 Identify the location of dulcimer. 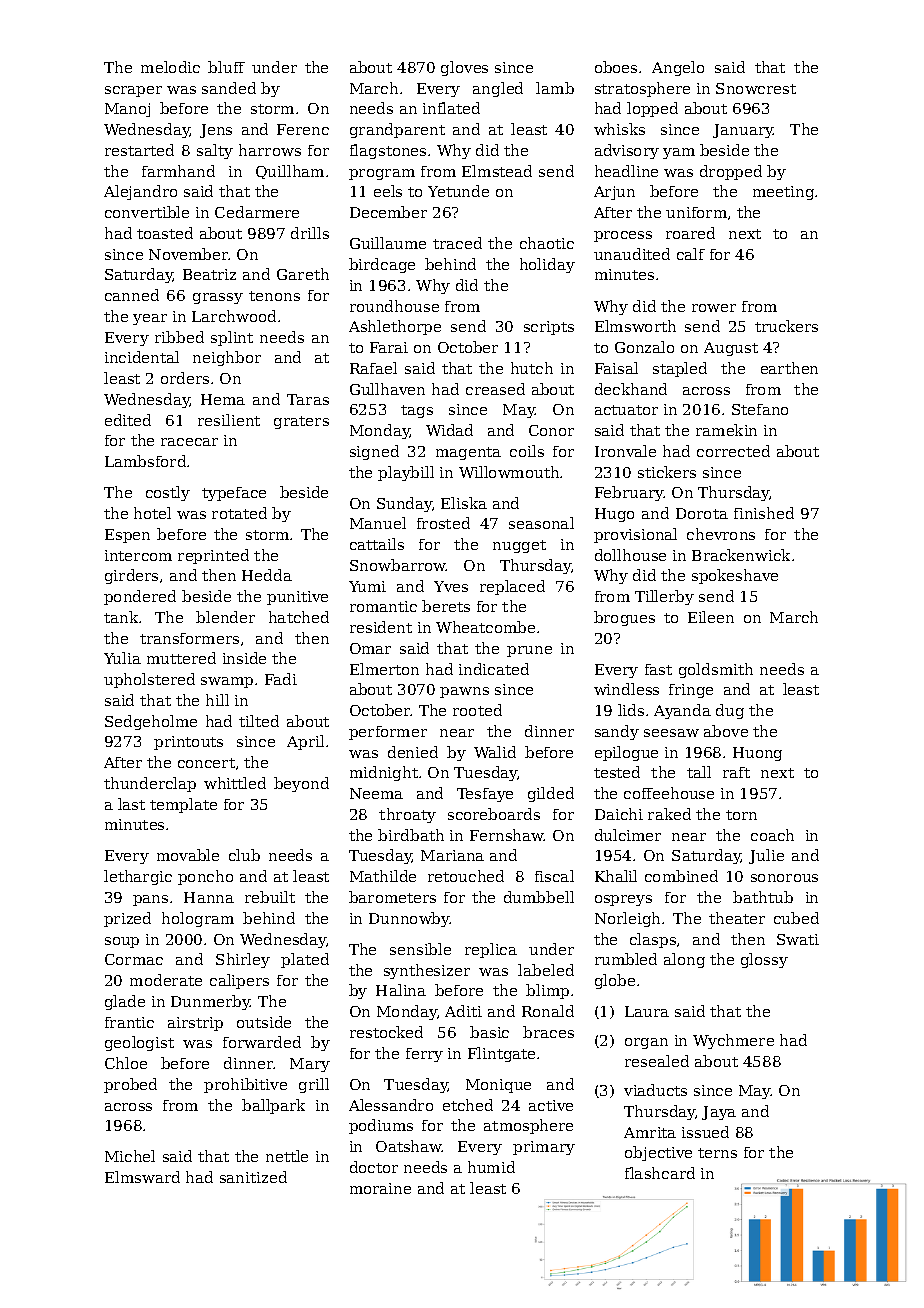
(628, 835).
